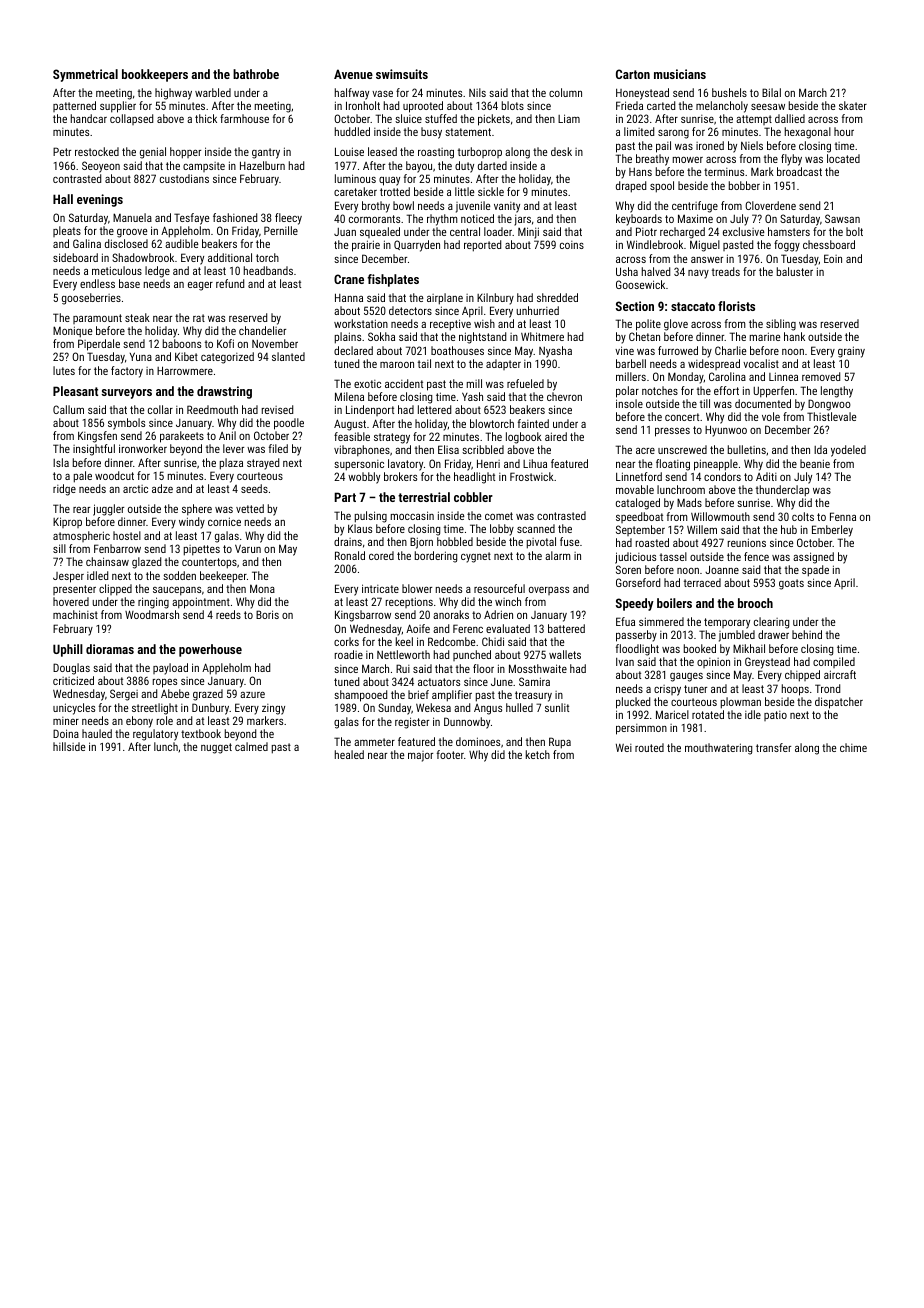 This screenshot has height=1308, width=924. What do you see at coordinates (69, 746) in the screenshot?
I see `hillside` at bounding box center [69, 746].
